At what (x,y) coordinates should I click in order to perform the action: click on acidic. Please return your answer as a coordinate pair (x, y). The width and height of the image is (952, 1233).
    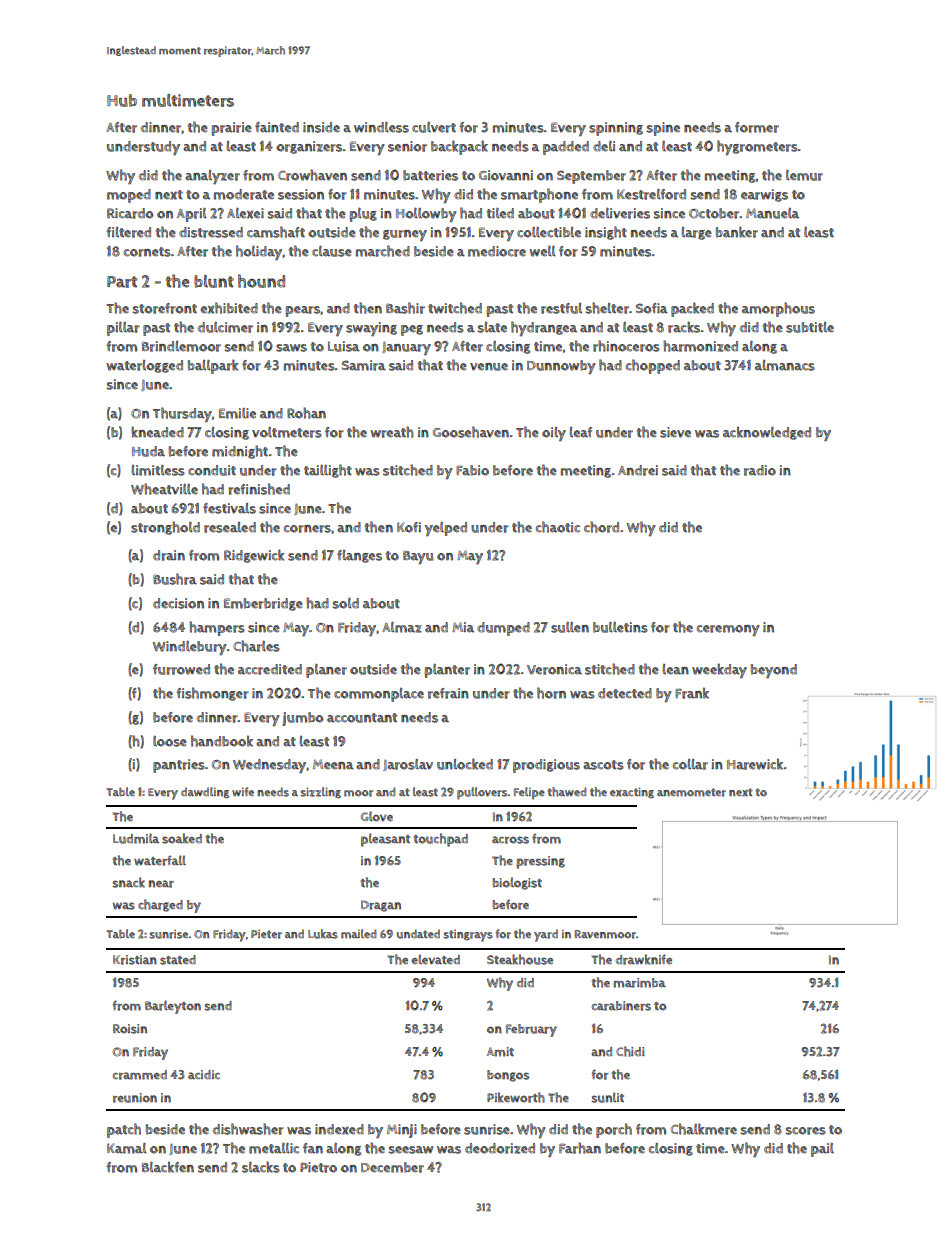
    Looking at the image, I should click on (204, 1074).
